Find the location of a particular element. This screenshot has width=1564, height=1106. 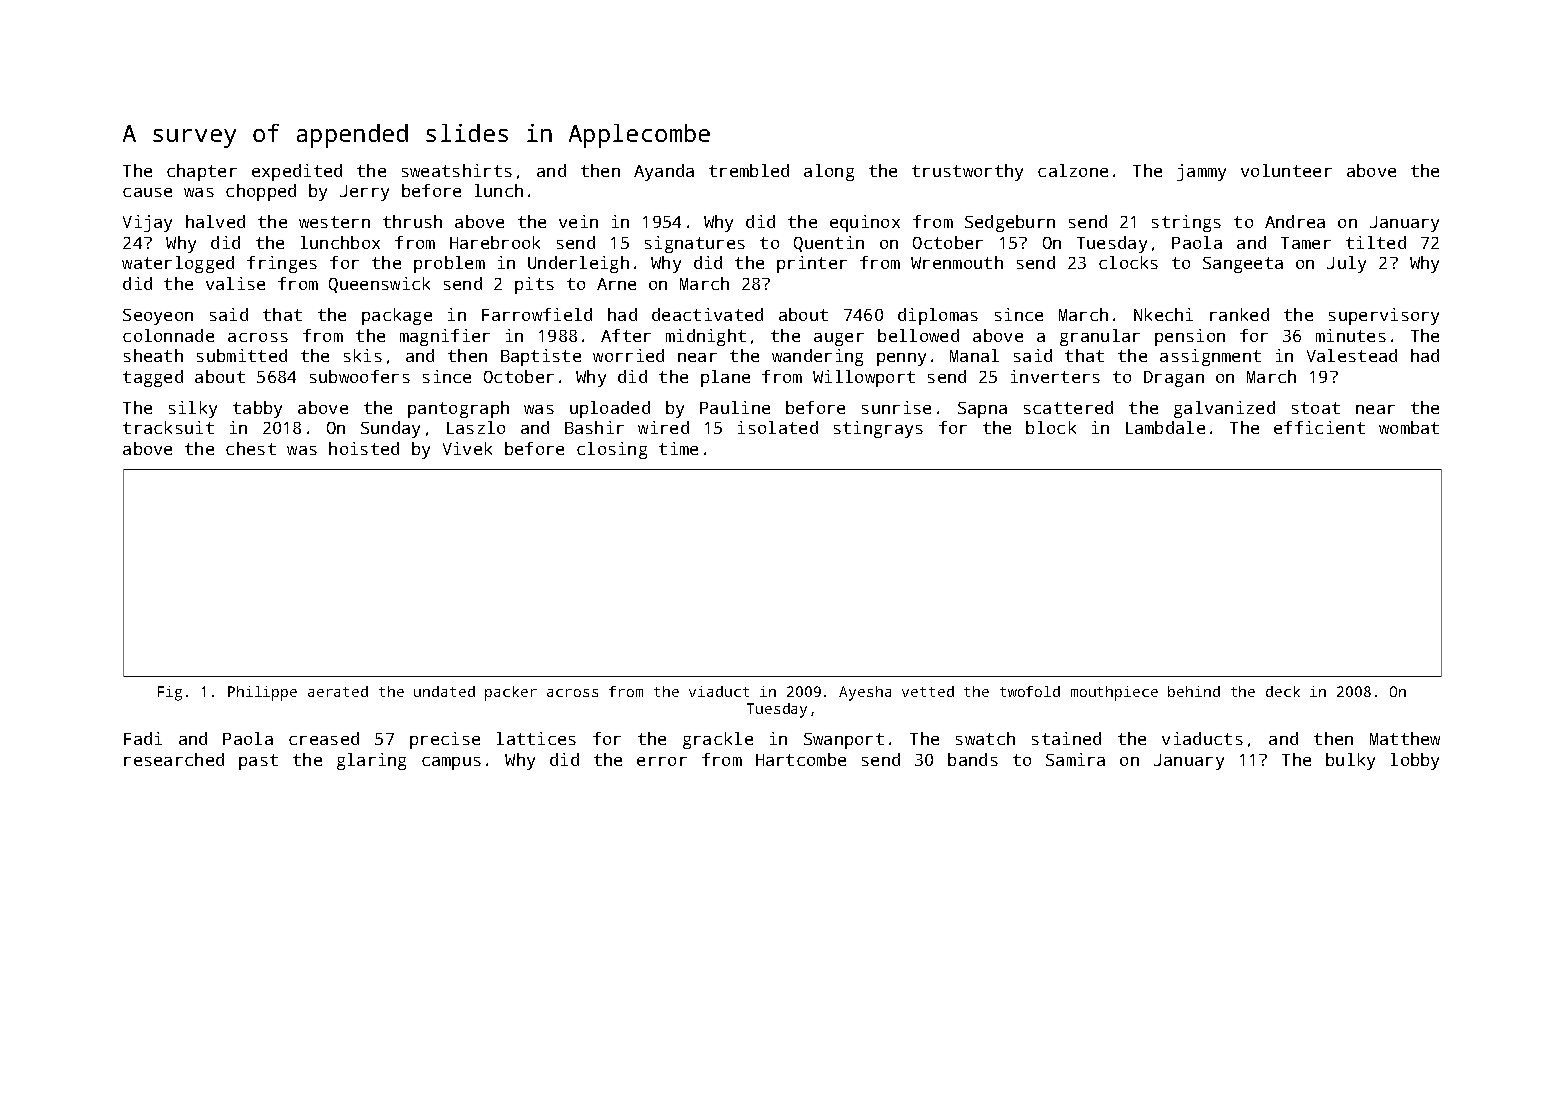

Sunday is located at coordinates (390, 429).
